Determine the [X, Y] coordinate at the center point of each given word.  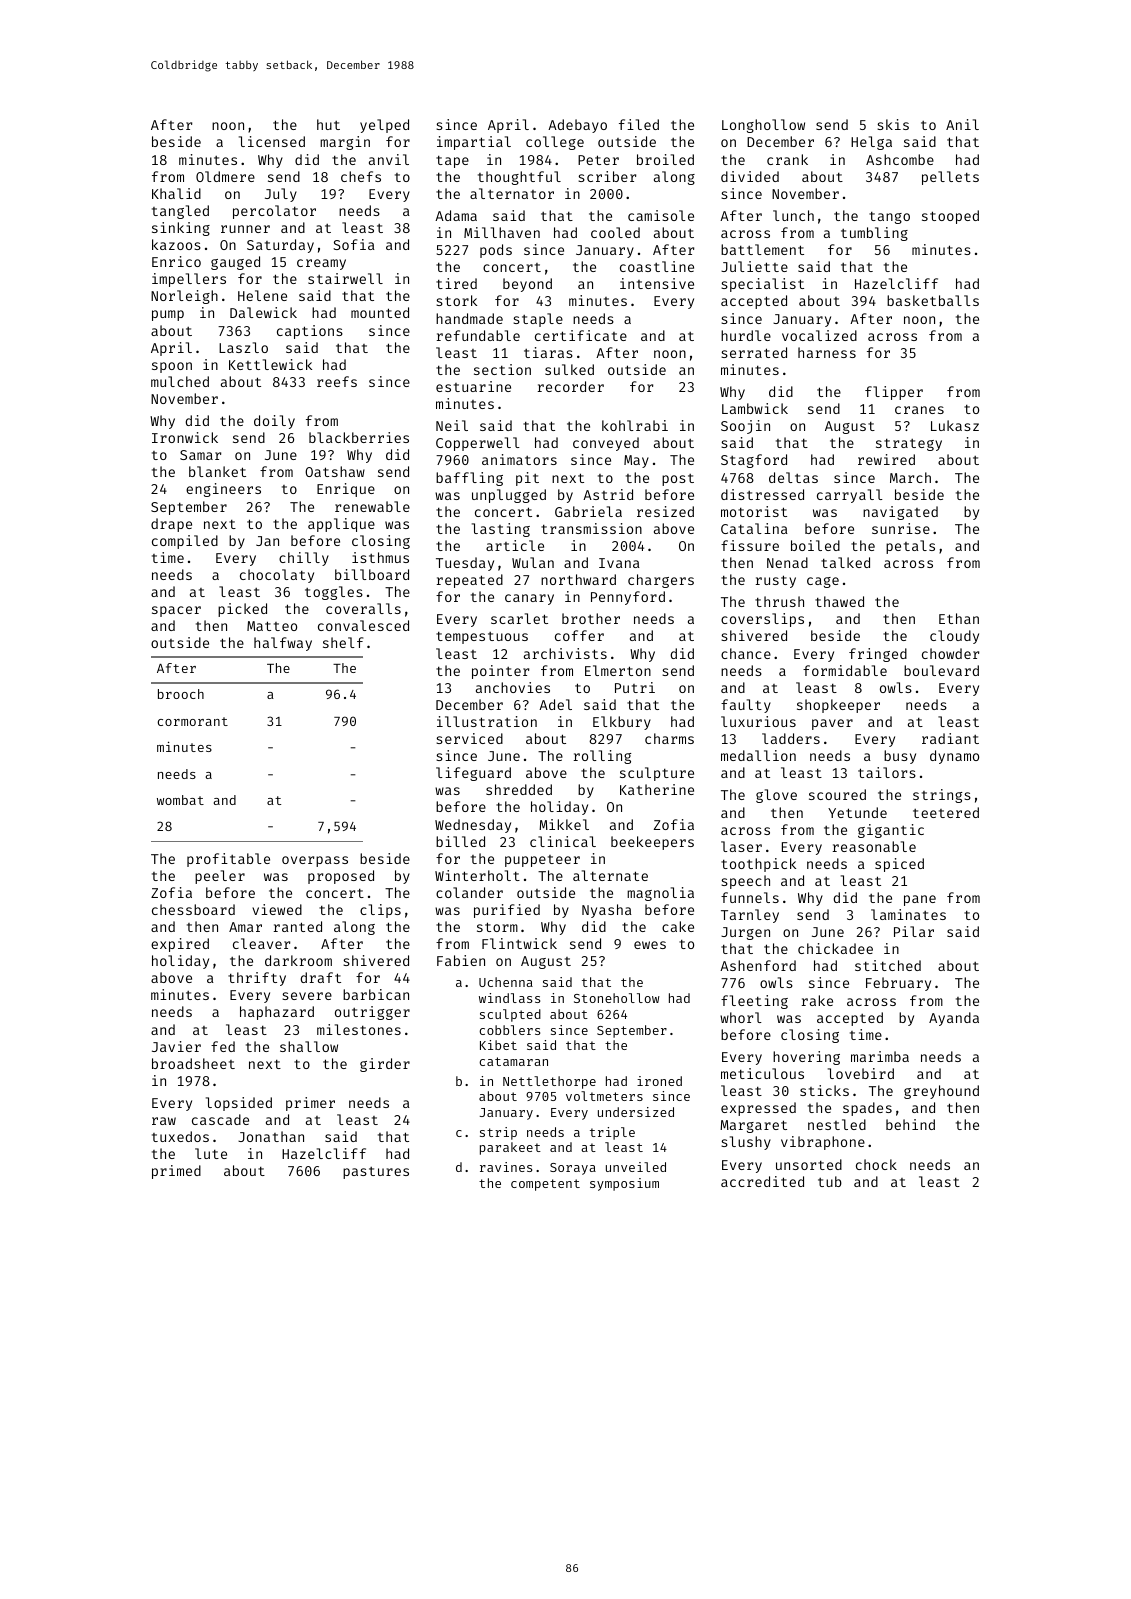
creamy [321, 264]
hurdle [746, 335]
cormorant [192, 721]
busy [900, 757]
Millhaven [502, 232]
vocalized [819, 335]
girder [385, 1065]
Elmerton [618, 670]
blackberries [359, 437]
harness [827, 352]
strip [498, 1133]
